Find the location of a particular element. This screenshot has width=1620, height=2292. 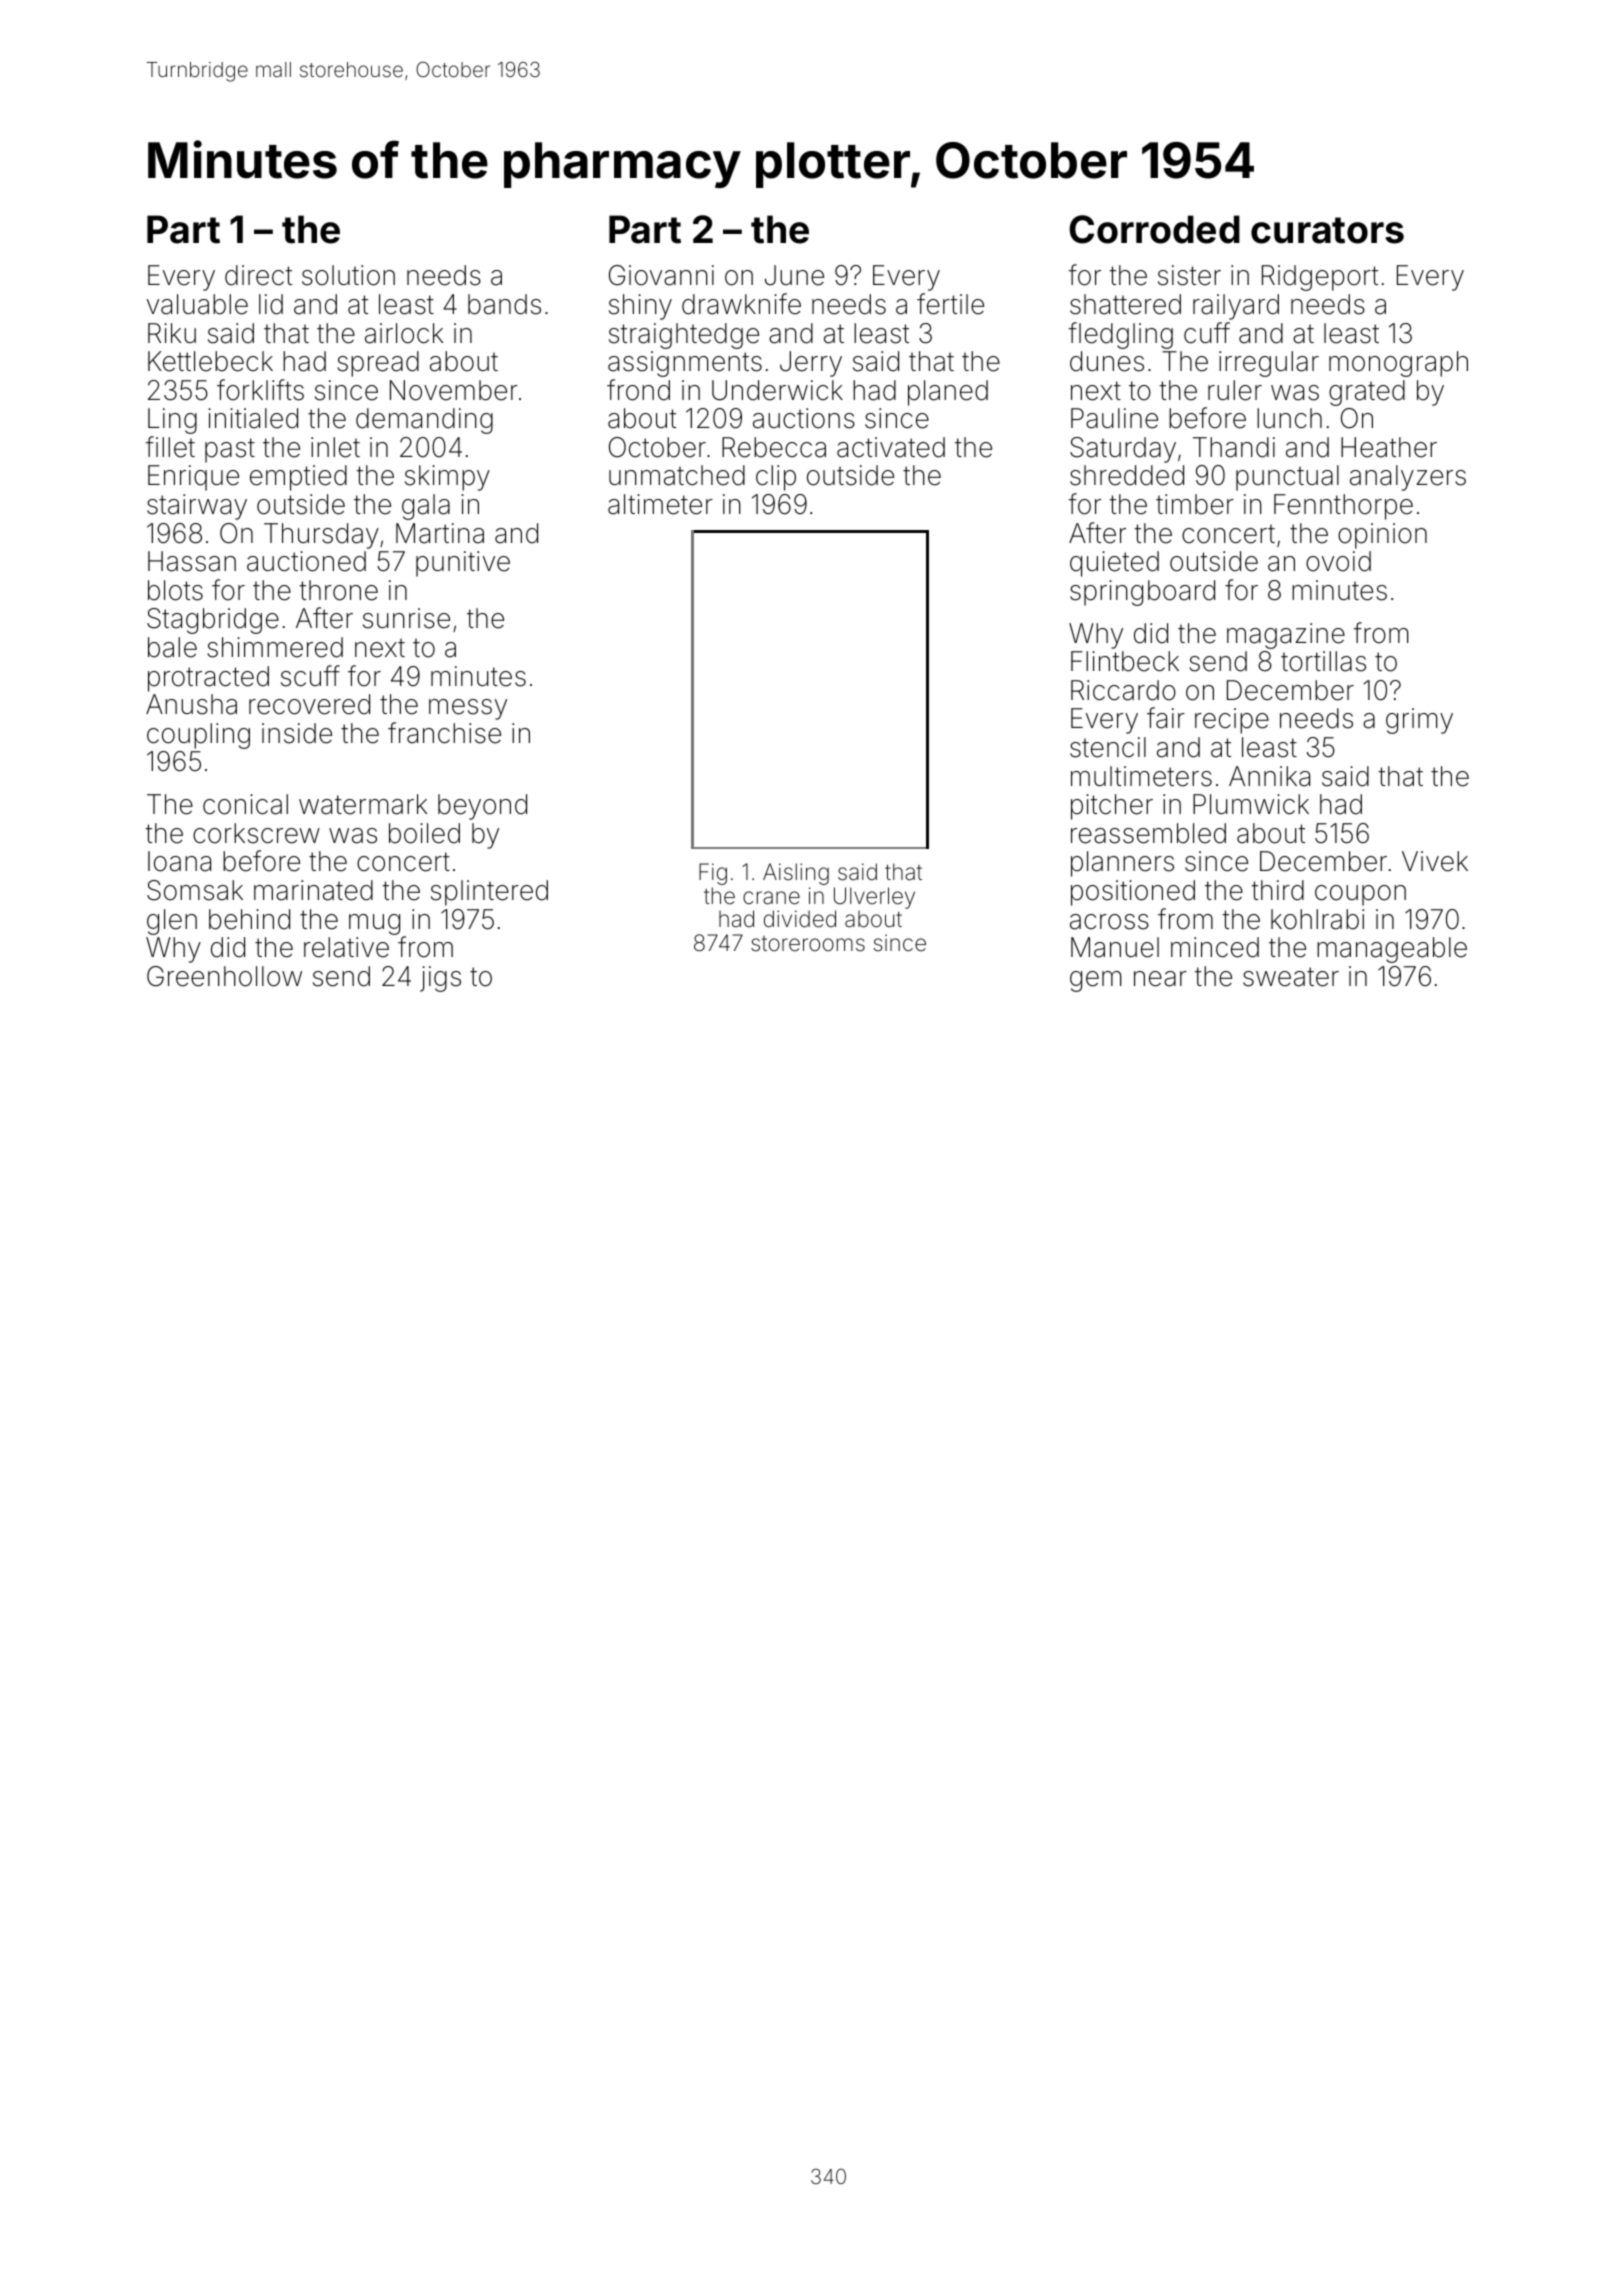

stencil is located at coordinates (1108, 747).
